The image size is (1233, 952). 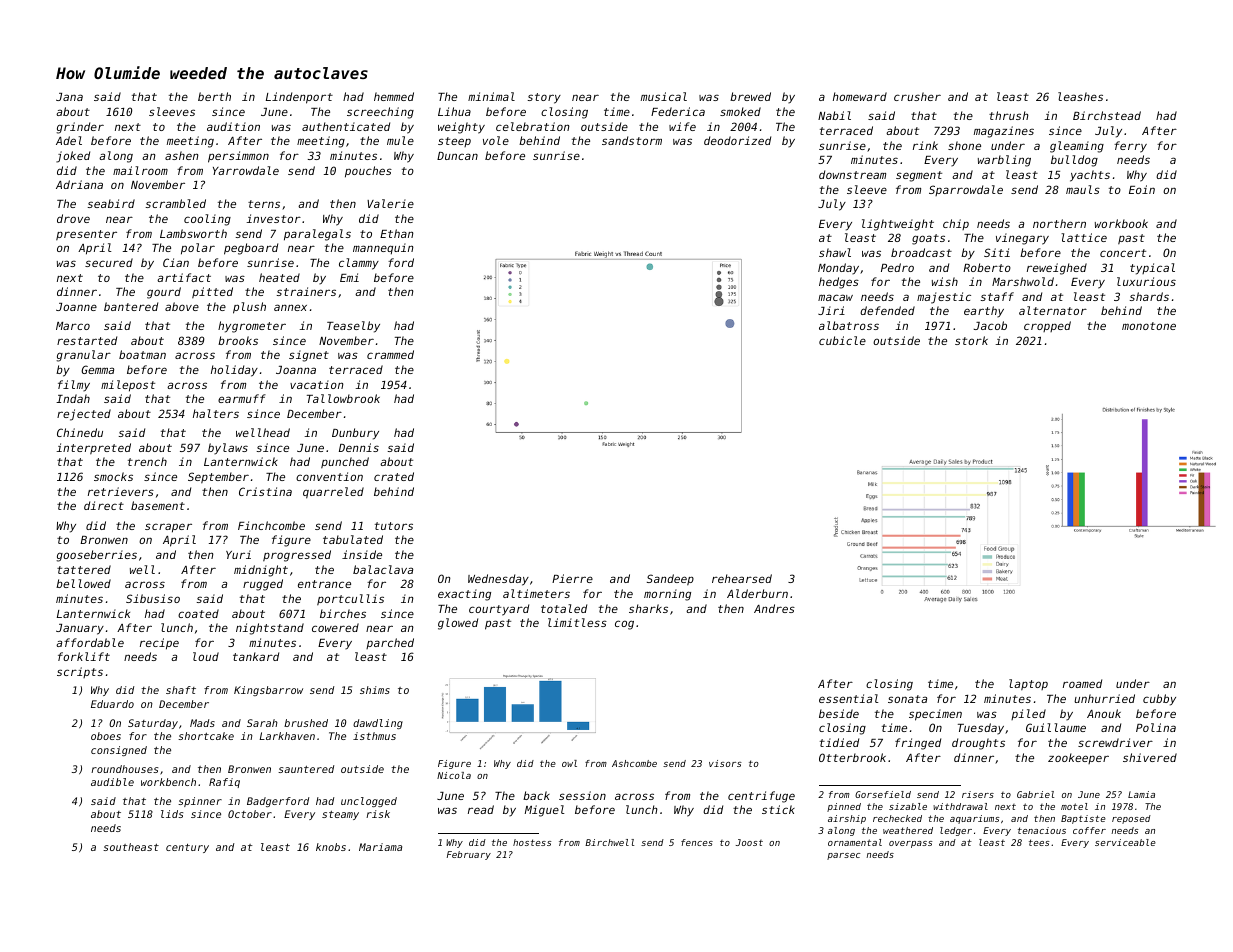 I want to click on shawl, so click(x=835, y=252).
